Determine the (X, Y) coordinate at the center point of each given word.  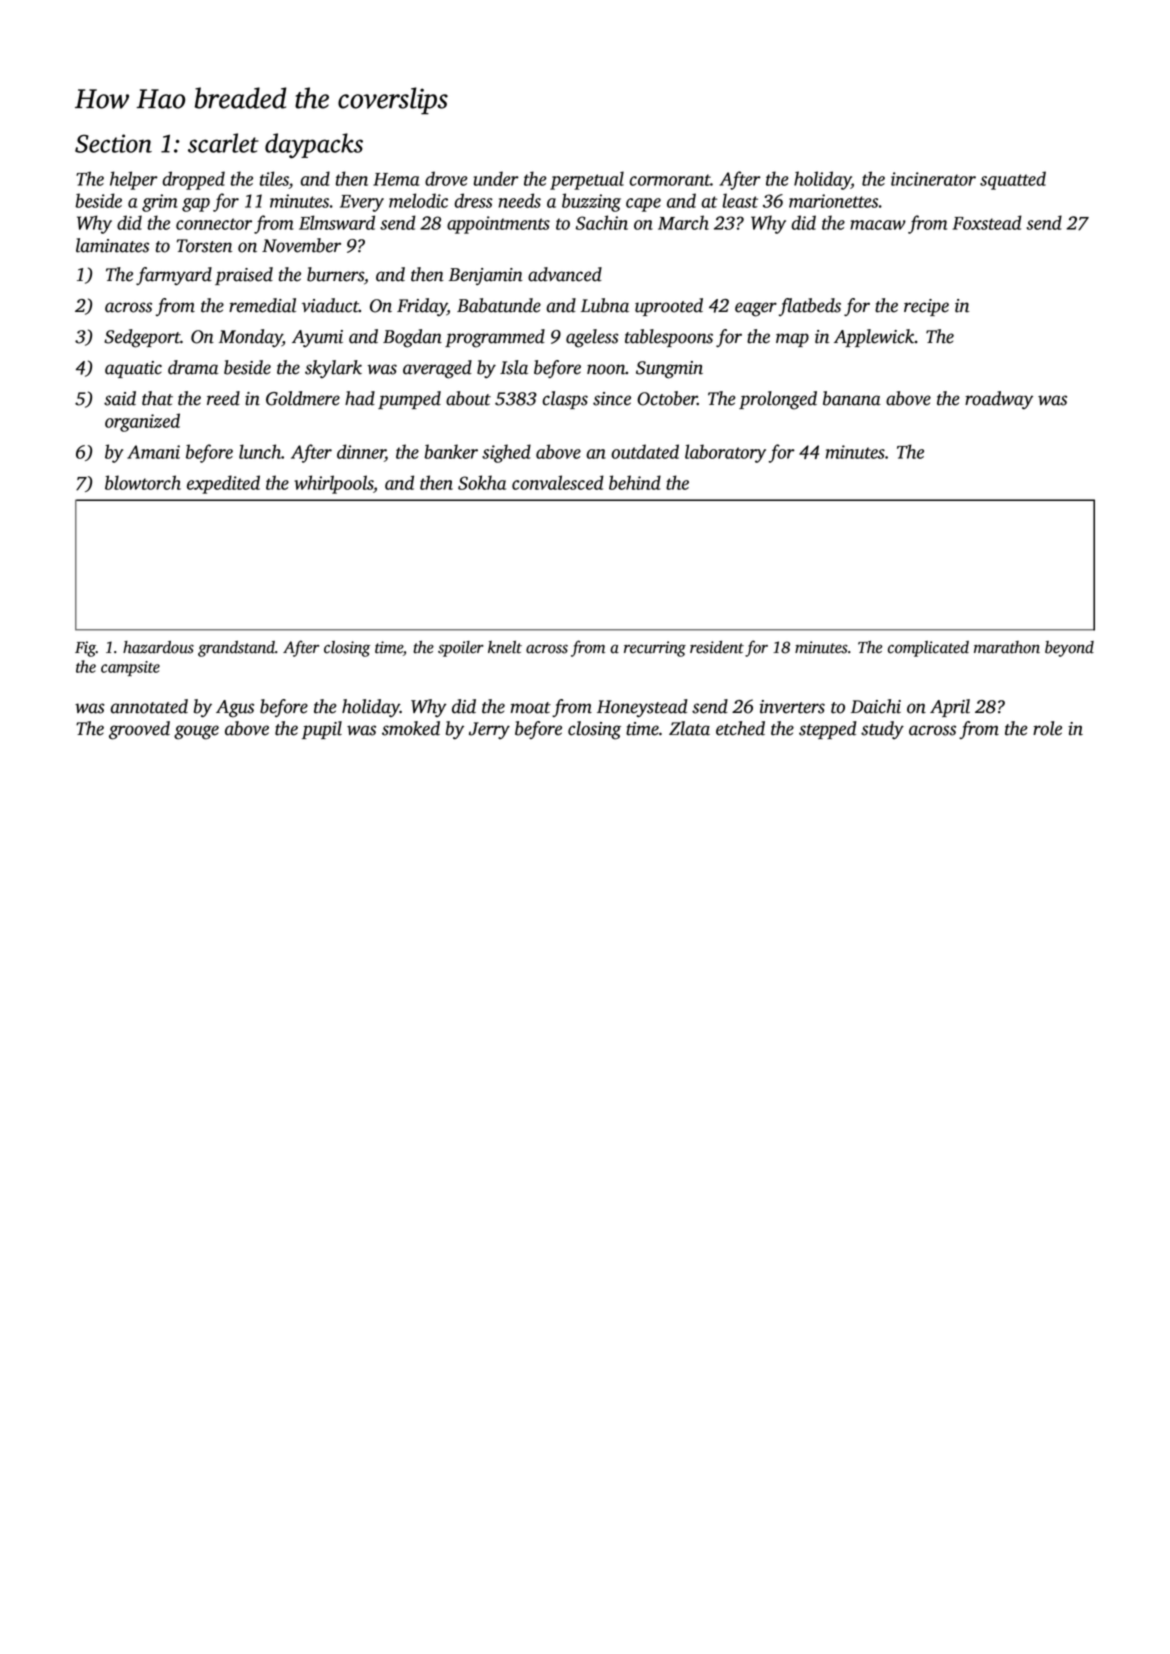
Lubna (605, 305)
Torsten (204, 246)
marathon (1007, 647)
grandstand (236, 649)
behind (635, 482)
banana (852, 398)
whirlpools (333, 484)
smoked (411, 728)
